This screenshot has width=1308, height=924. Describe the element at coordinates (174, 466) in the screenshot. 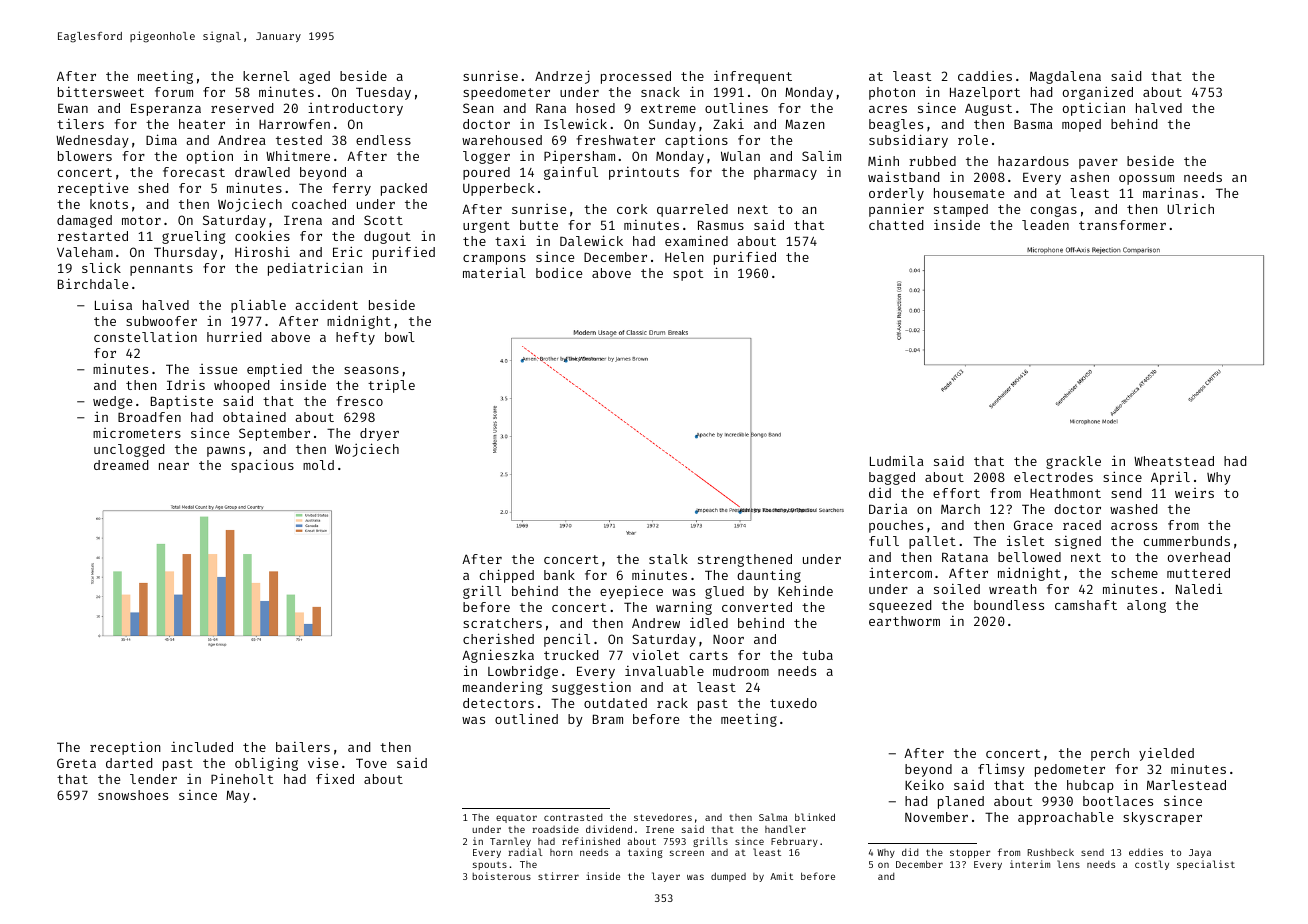

I see `near` at that location.
